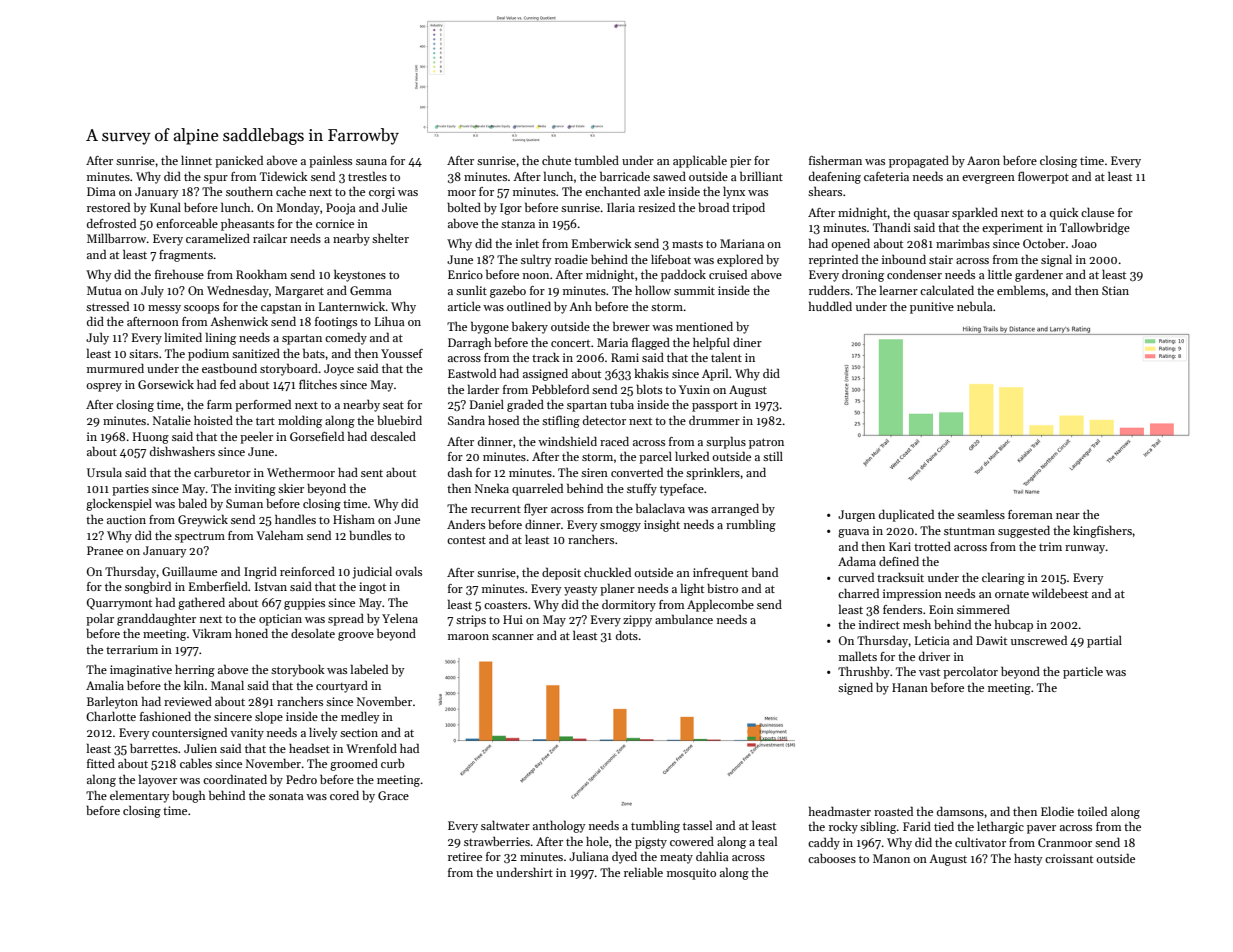 The width and height of the screenshot is (1233, 952). What do you see at coordinates (567, 441) in the screenshot?
I see `windshield` at bounding box center [567, 441].
